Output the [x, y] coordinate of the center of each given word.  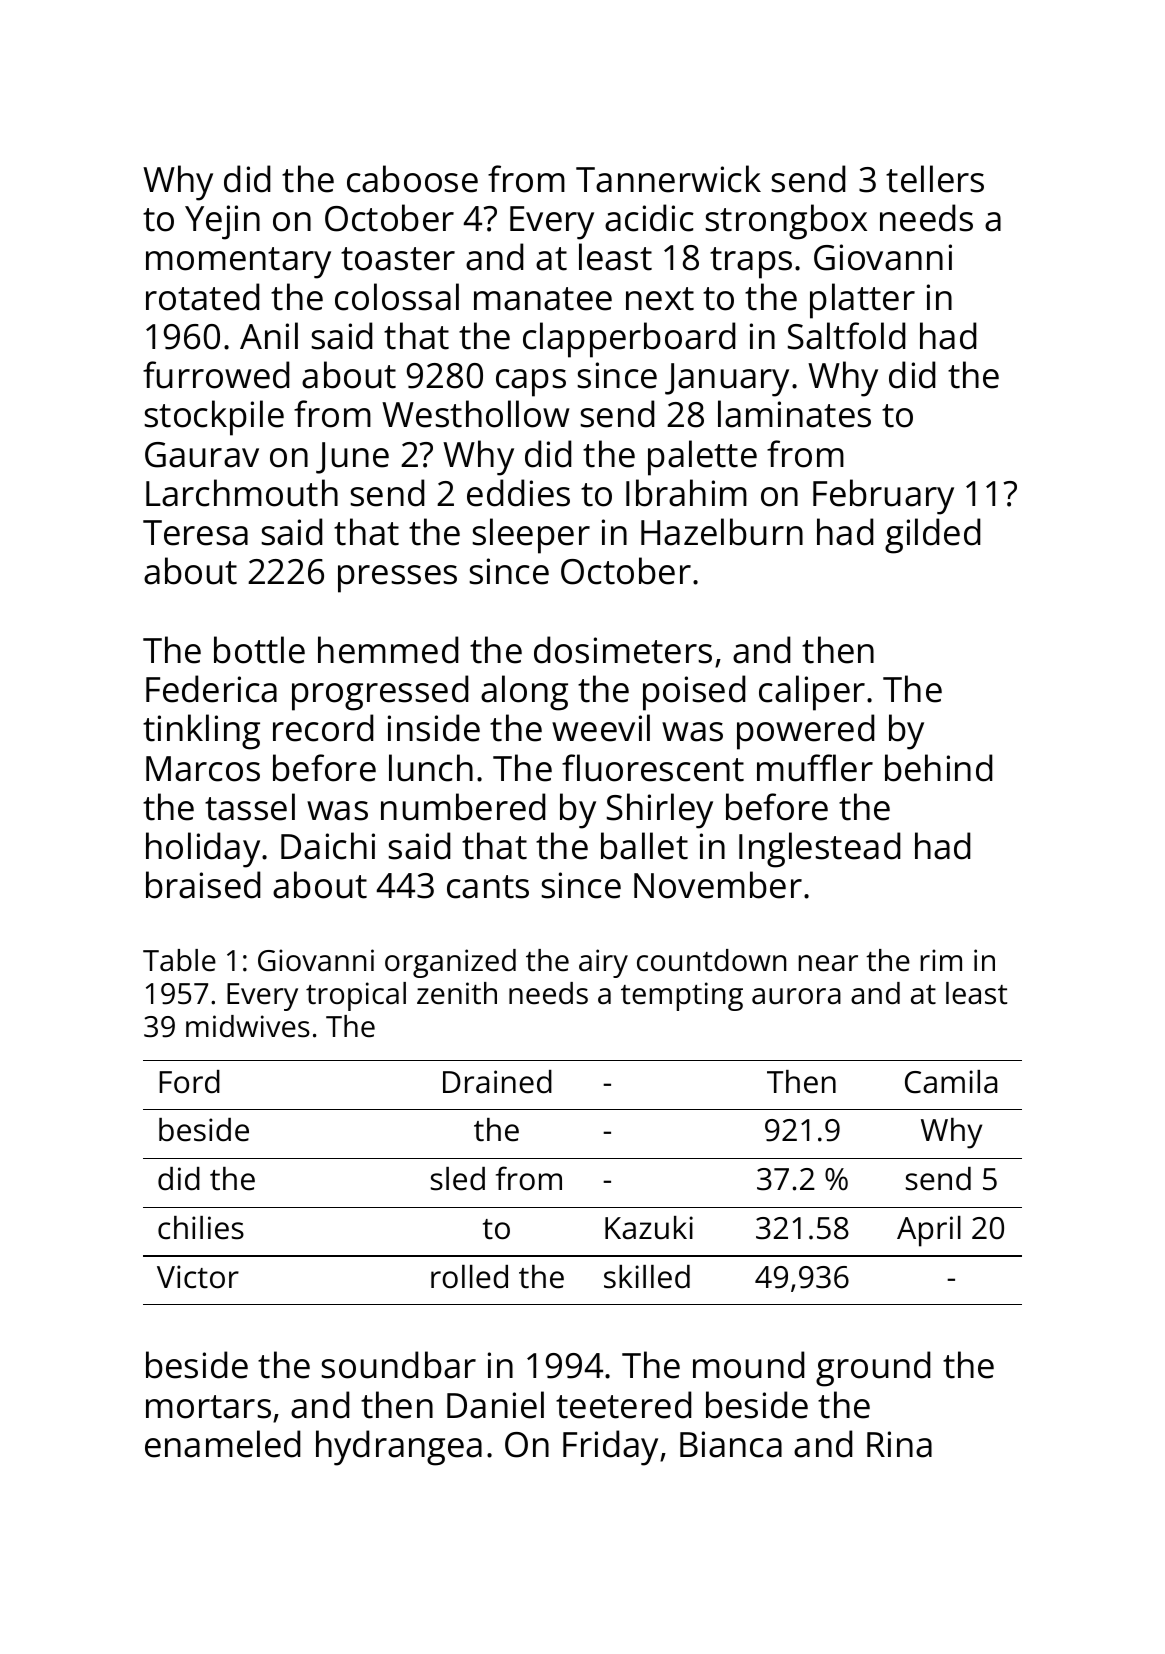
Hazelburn [722, 532]
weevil [601, 728]
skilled [647, 1277]
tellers [935, 179]
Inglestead [820, 850]
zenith [457, 993]
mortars [208, 1407]
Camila [951, 1082]
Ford [189, 1082]
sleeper [531, 536]
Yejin [222, 222]
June [352, 458]
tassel [250, 807]
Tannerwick [668, 179]
